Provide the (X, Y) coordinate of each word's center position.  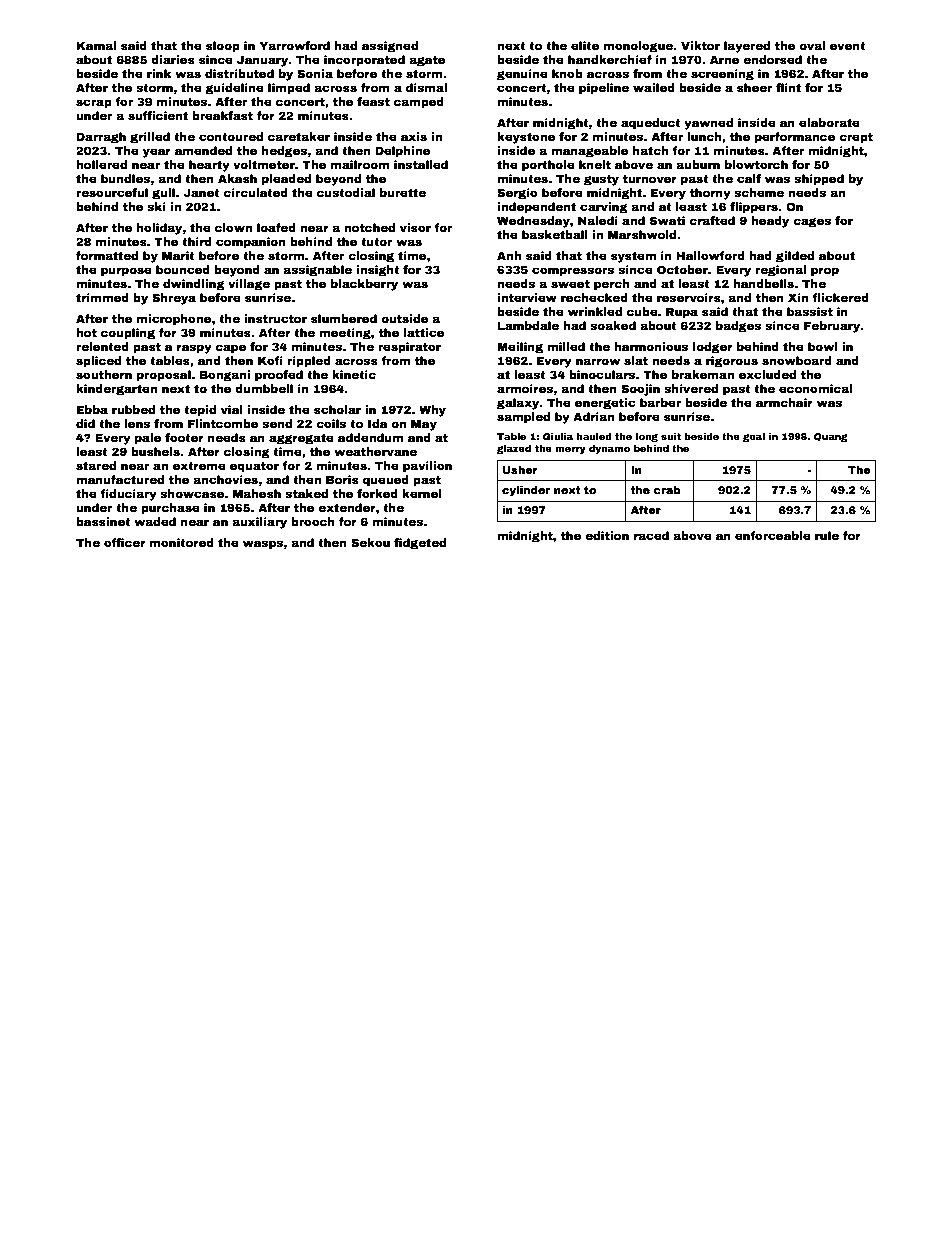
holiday (159, 229)
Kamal (96, 45)
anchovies (225, 479)
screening (722, 75)
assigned (390, 47)
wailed (654, 87)
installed (421, 164)
